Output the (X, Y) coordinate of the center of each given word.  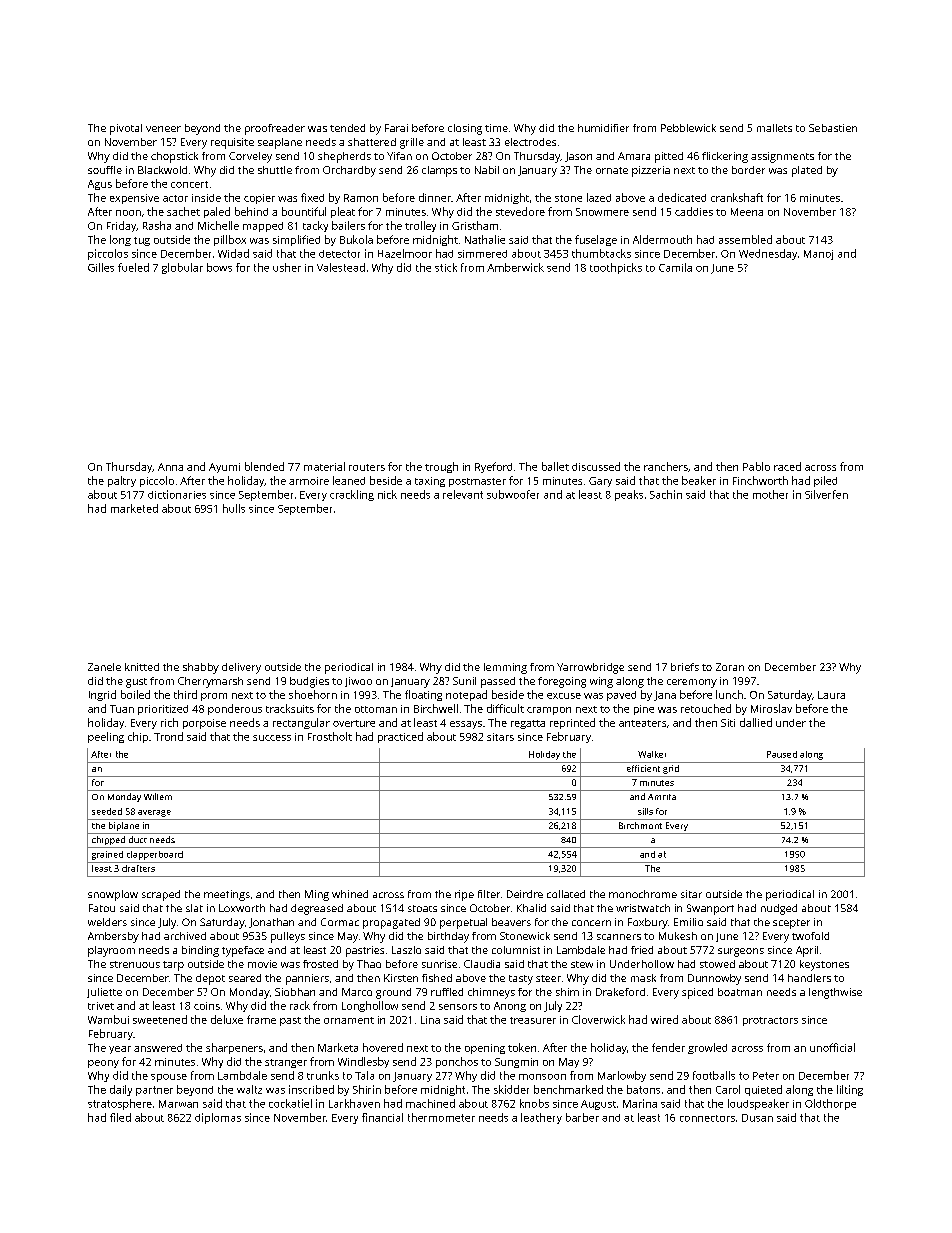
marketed (134, 508)
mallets (774, 128)
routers (367, 467)
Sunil (464, 681)
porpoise (204, 724)
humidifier (603, 128)
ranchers (666, 466)
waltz (249, 1089)
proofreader (275, 129)
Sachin (666, 494)
